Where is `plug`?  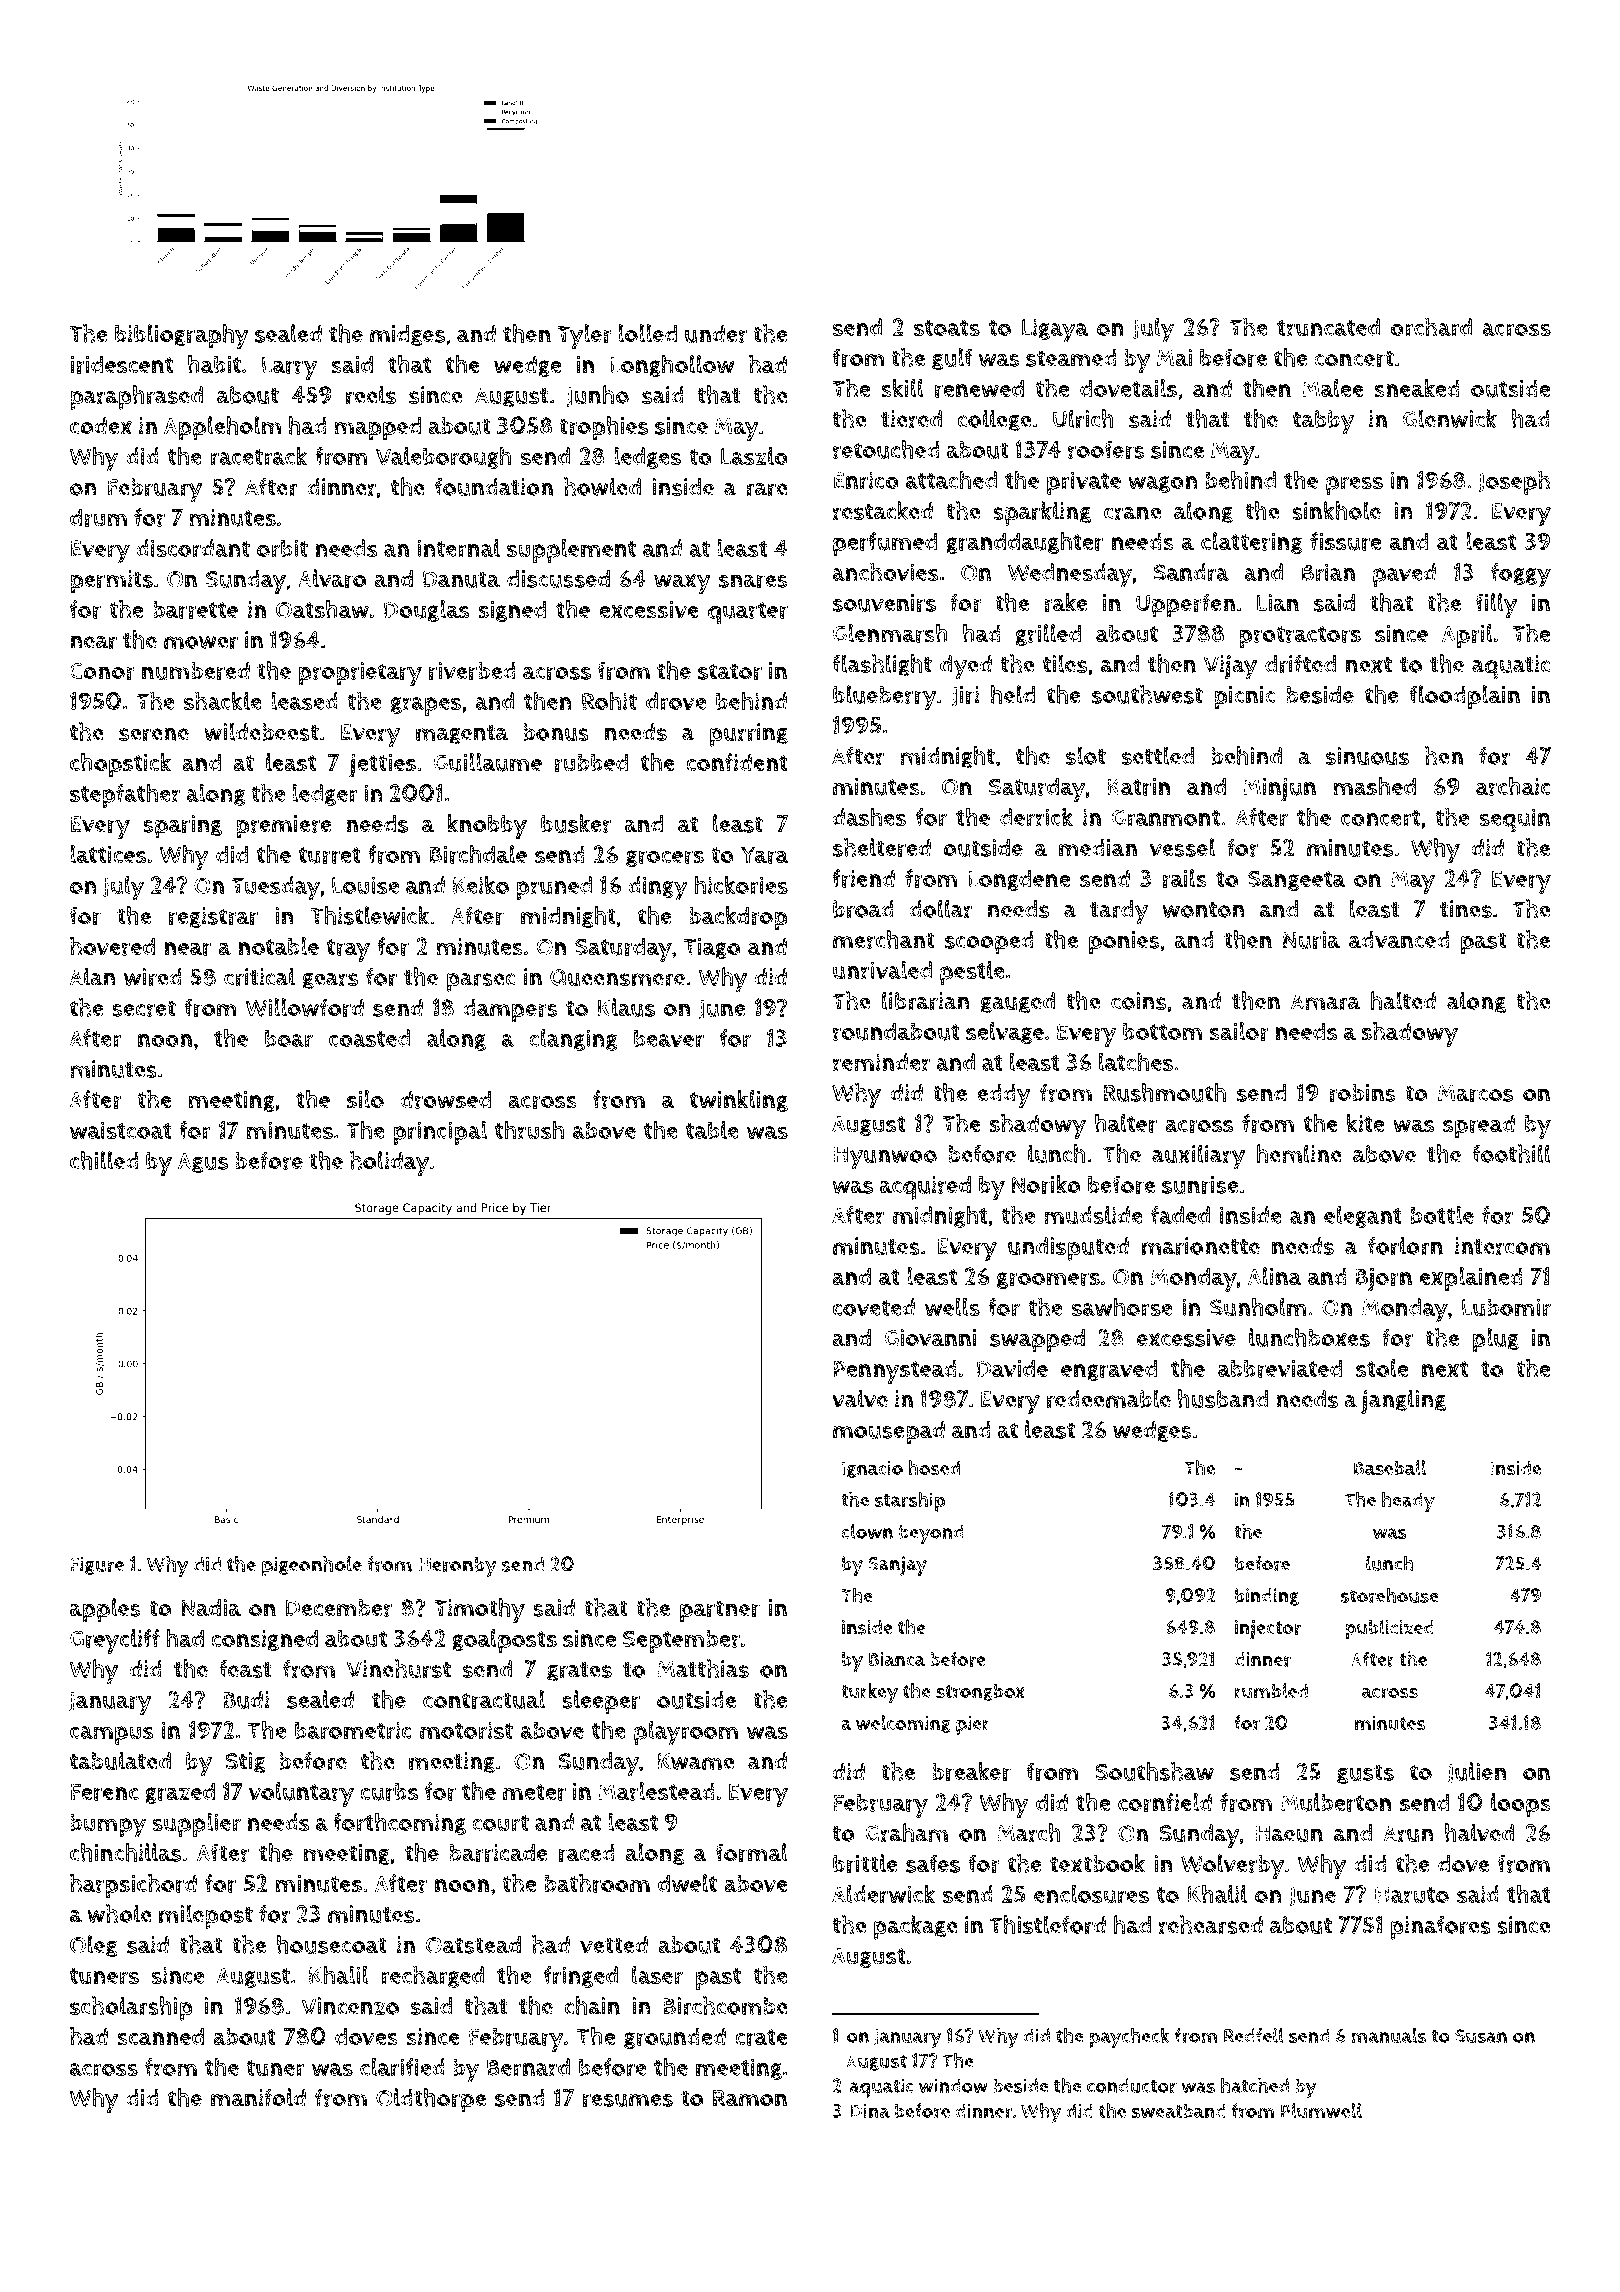
plug is located at coordinates (1496, 1340).
